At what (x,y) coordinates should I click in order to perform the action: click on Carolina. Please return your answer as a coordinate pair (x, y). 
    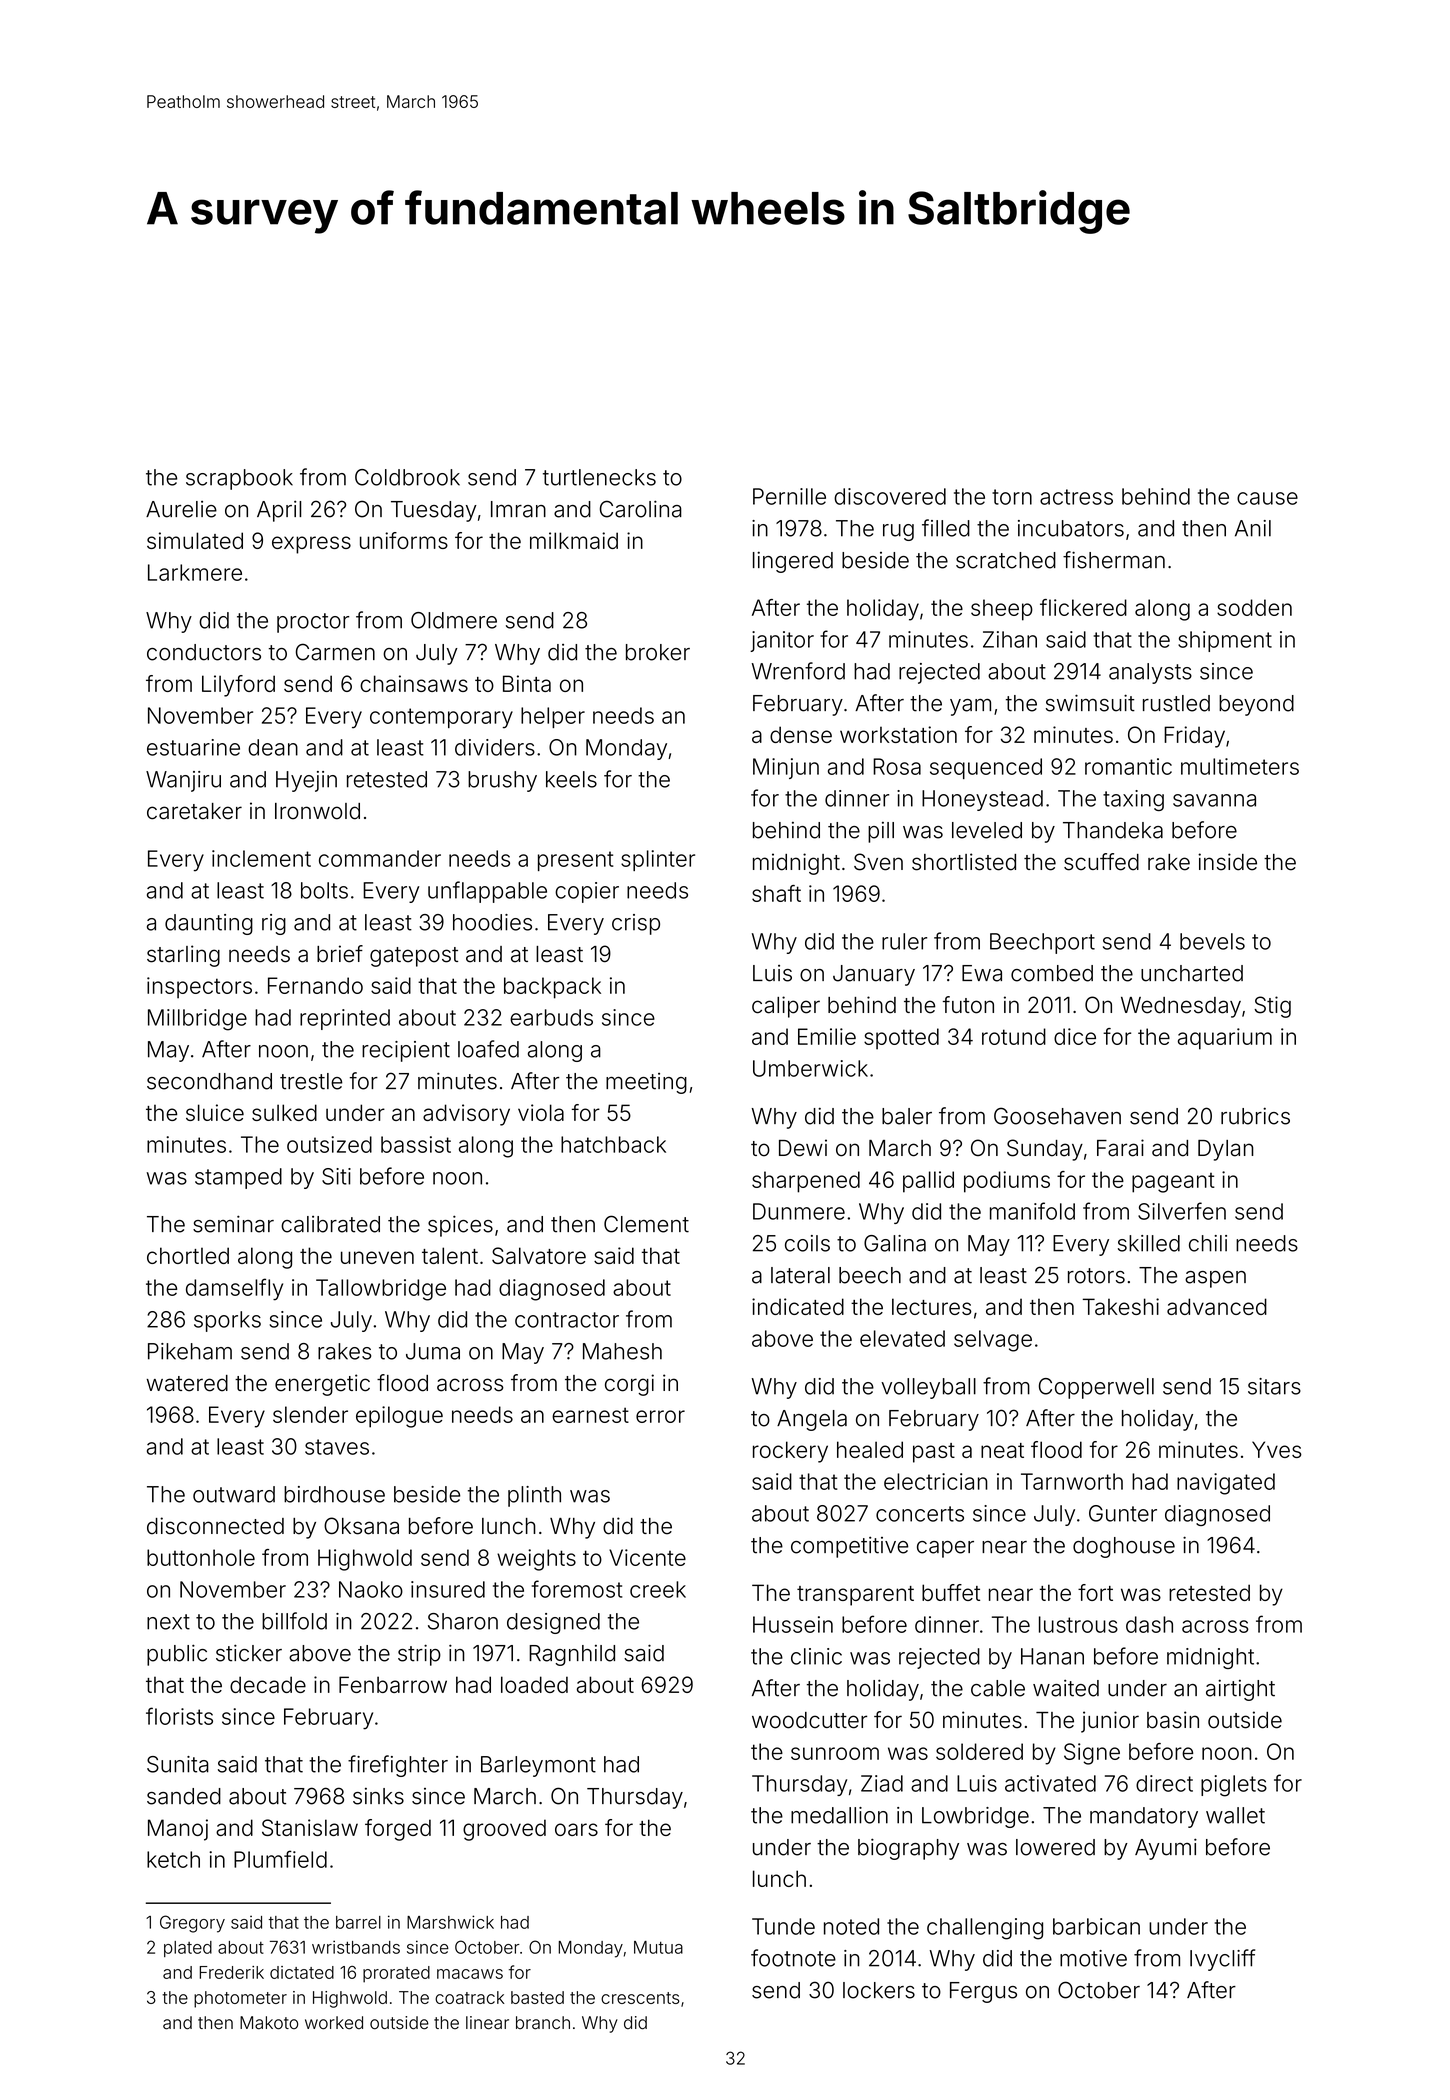
    Looking at the image, I should click on (641, 509).
